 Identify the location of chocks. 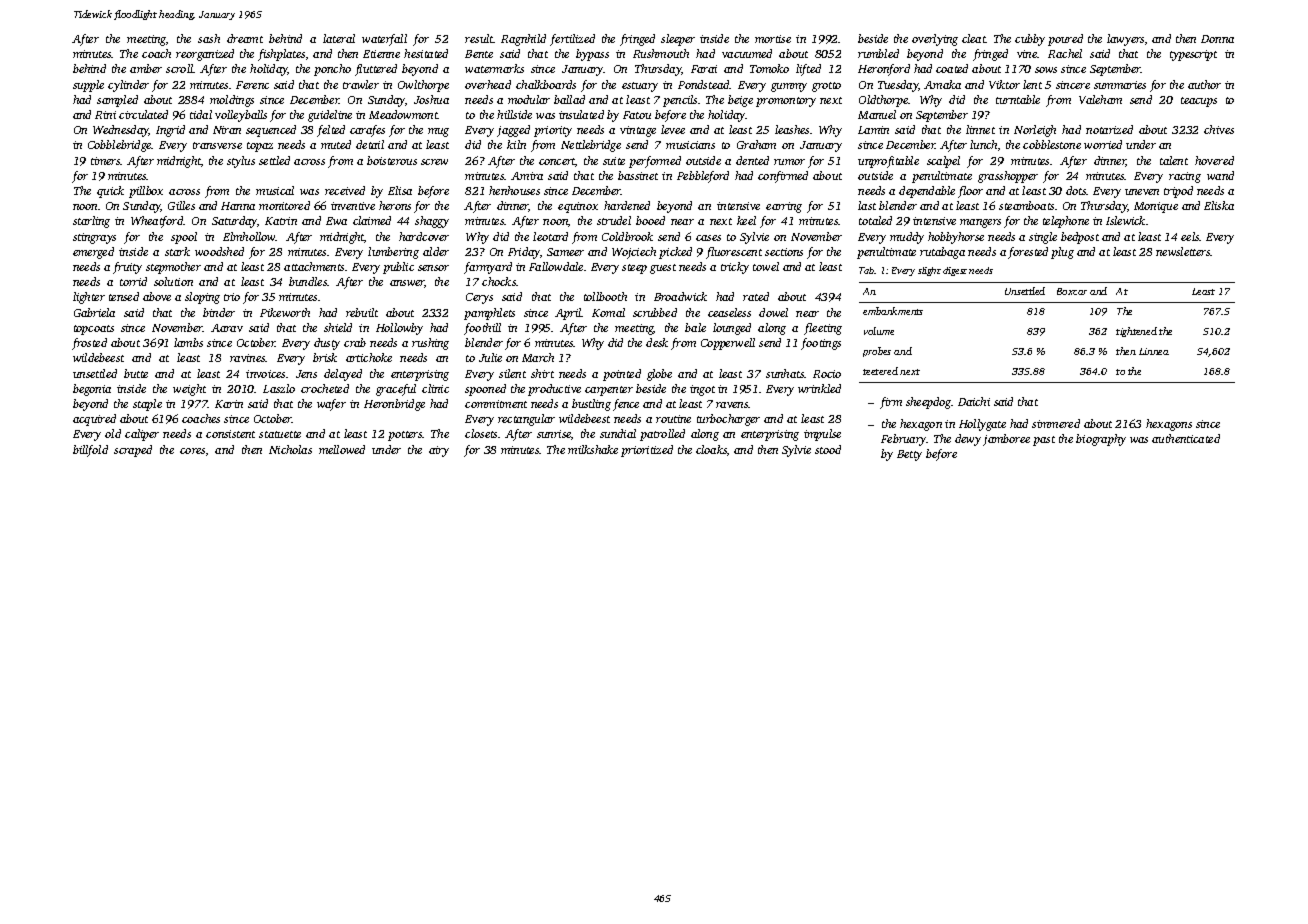
(499, 281).
